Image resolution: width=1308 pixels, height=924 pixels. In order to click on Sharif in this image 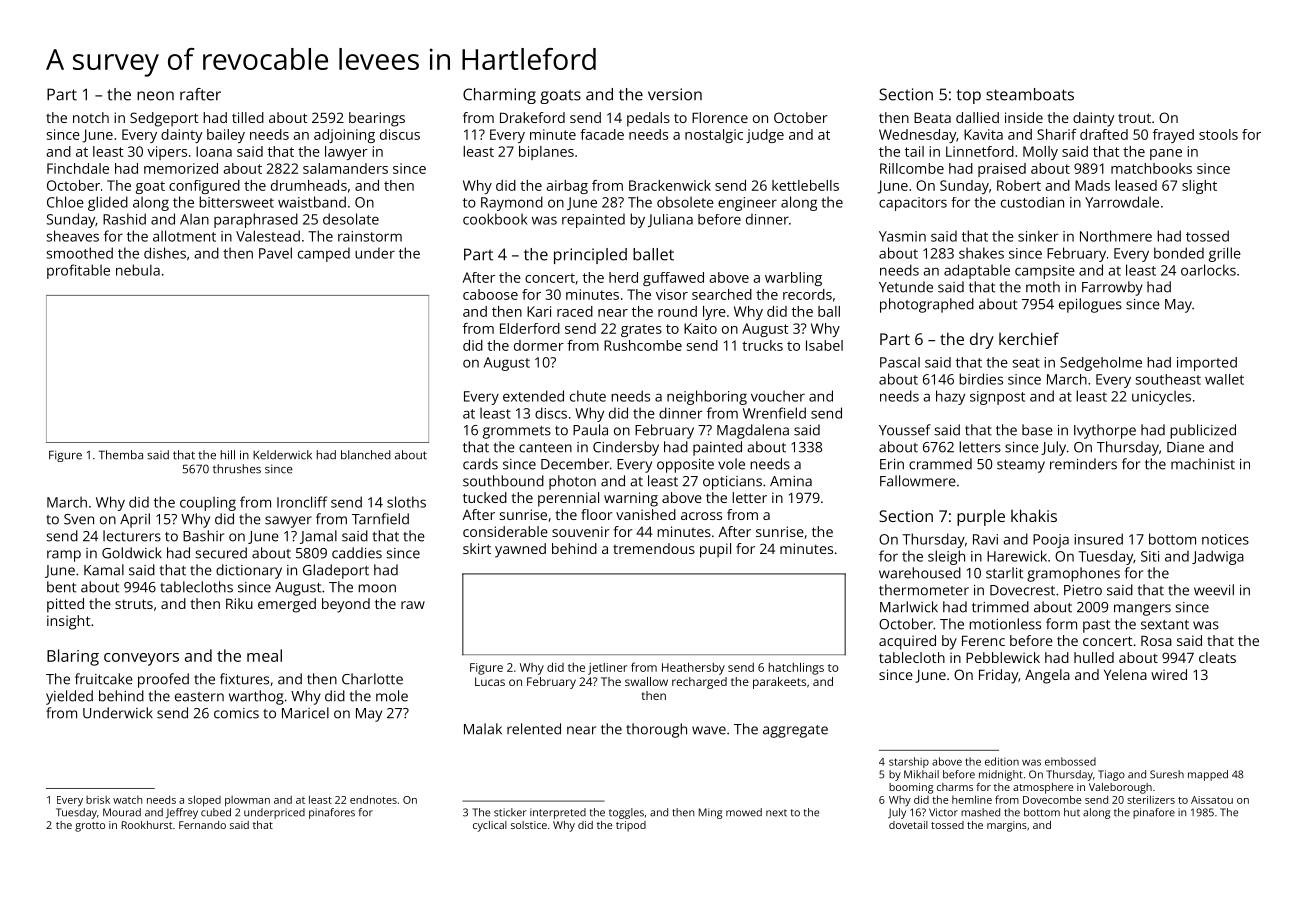, I will do `click(1057, 134)`.
